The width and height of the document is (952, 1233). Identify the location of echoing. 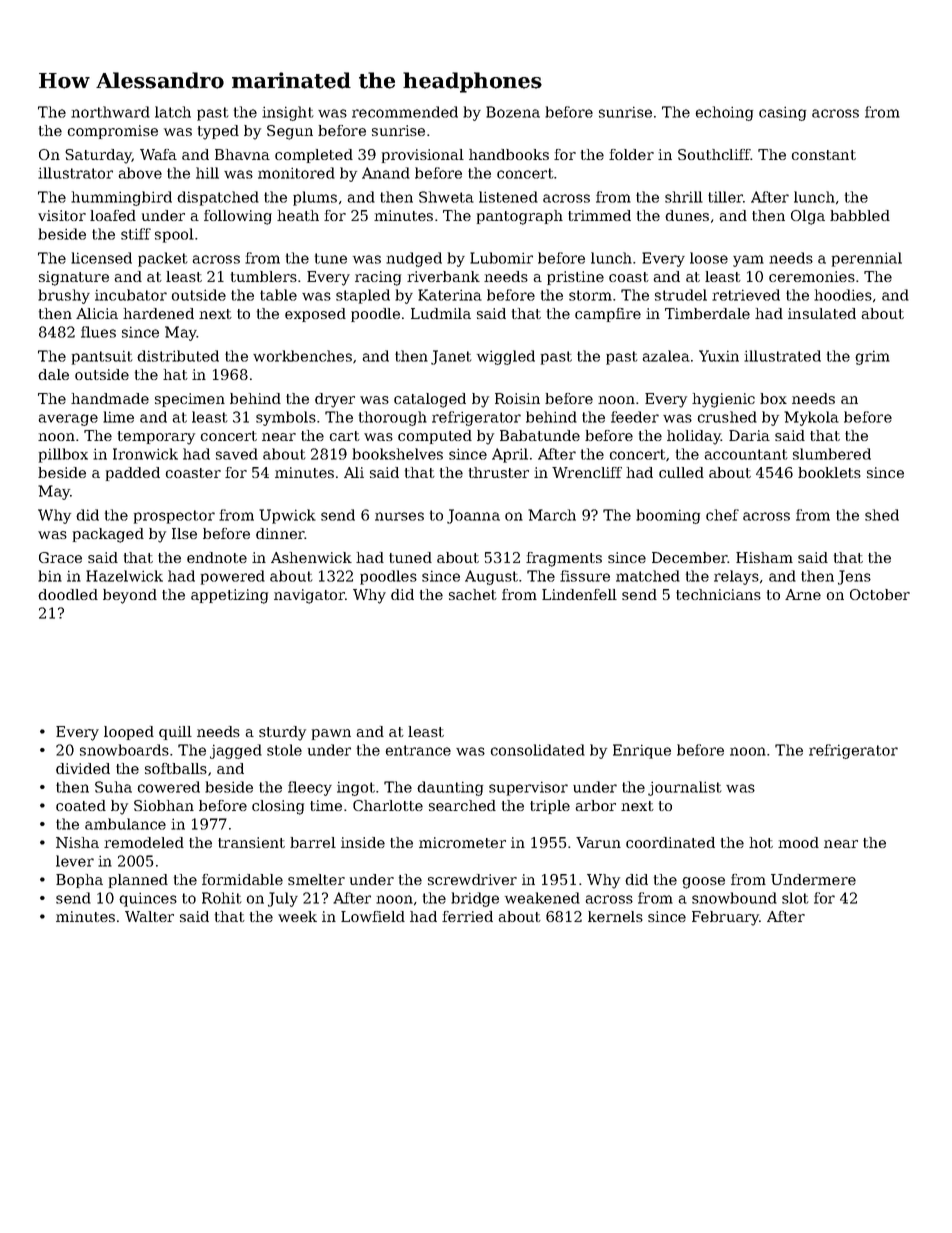
(724, 113).
